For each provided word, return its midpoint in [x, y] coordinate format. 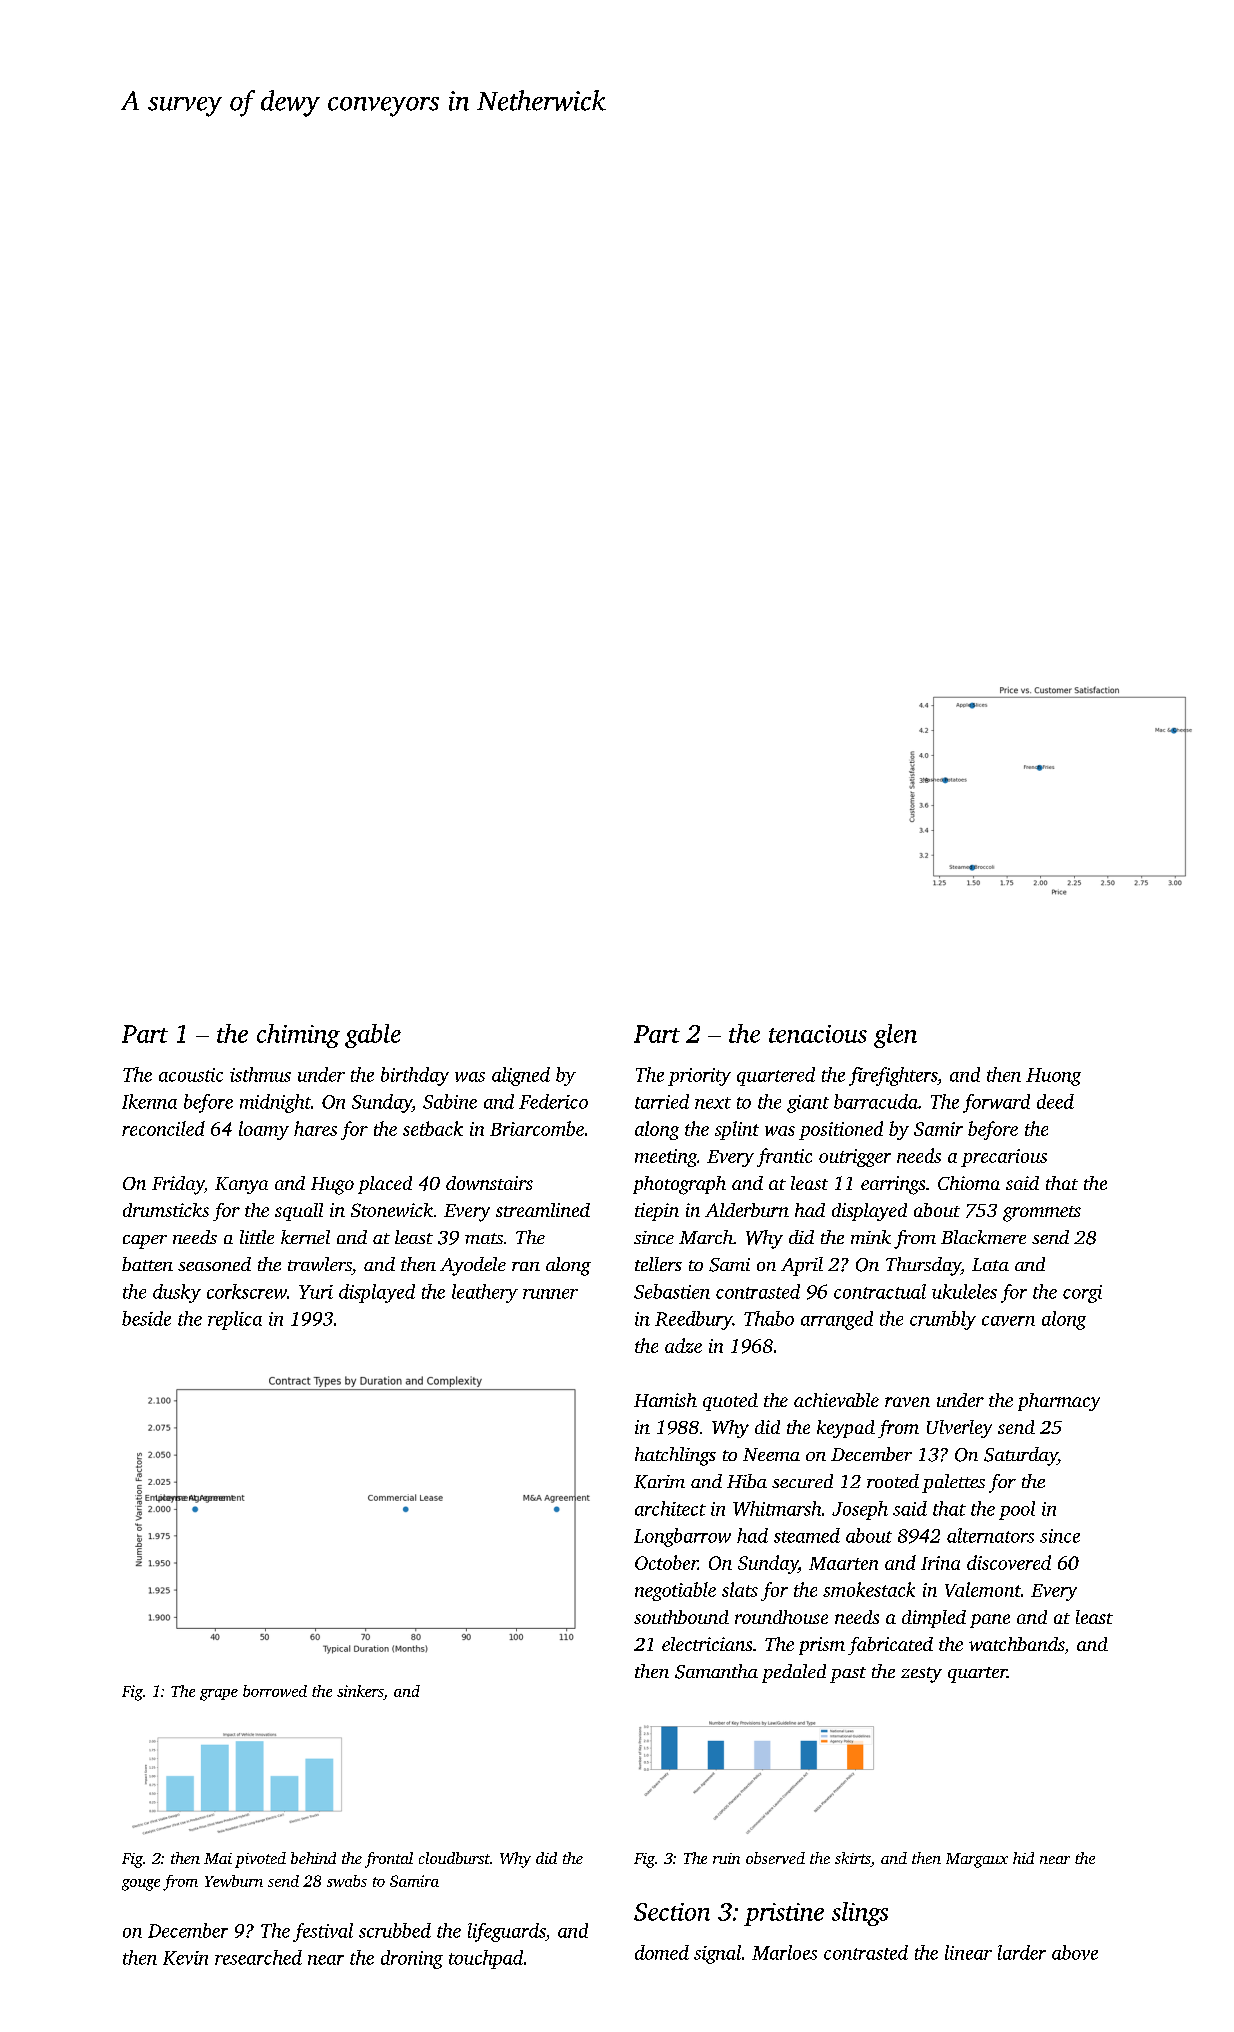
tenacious [818, 1034]
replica [235, 1320]
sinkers [360, 1691]
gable [373, 1036]
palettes [953, 1483]
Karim [659, 1482]
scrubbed [395, 1930]
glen [895, 1036]
